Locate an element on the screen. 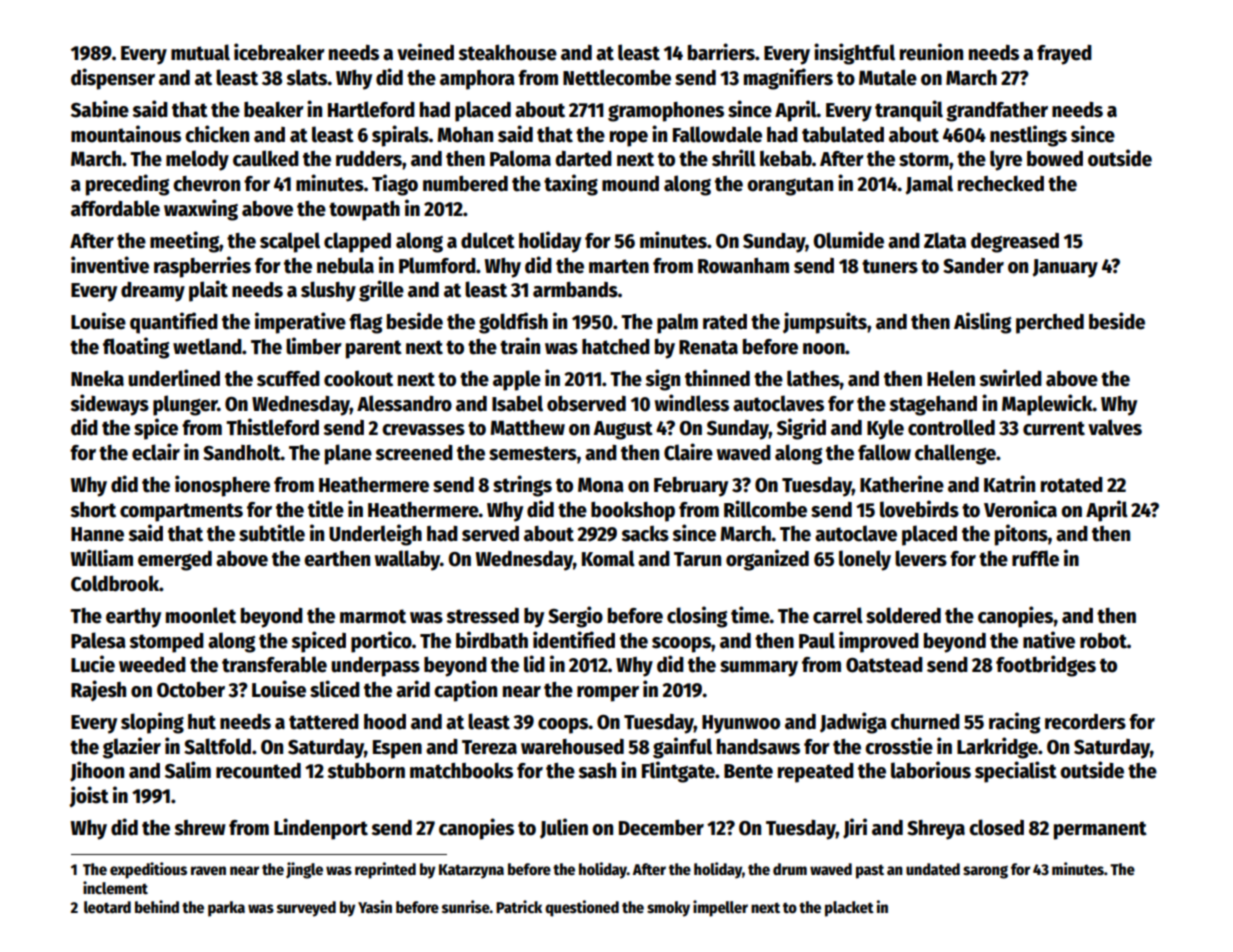  barriers is located at coordinates (721, 52).
